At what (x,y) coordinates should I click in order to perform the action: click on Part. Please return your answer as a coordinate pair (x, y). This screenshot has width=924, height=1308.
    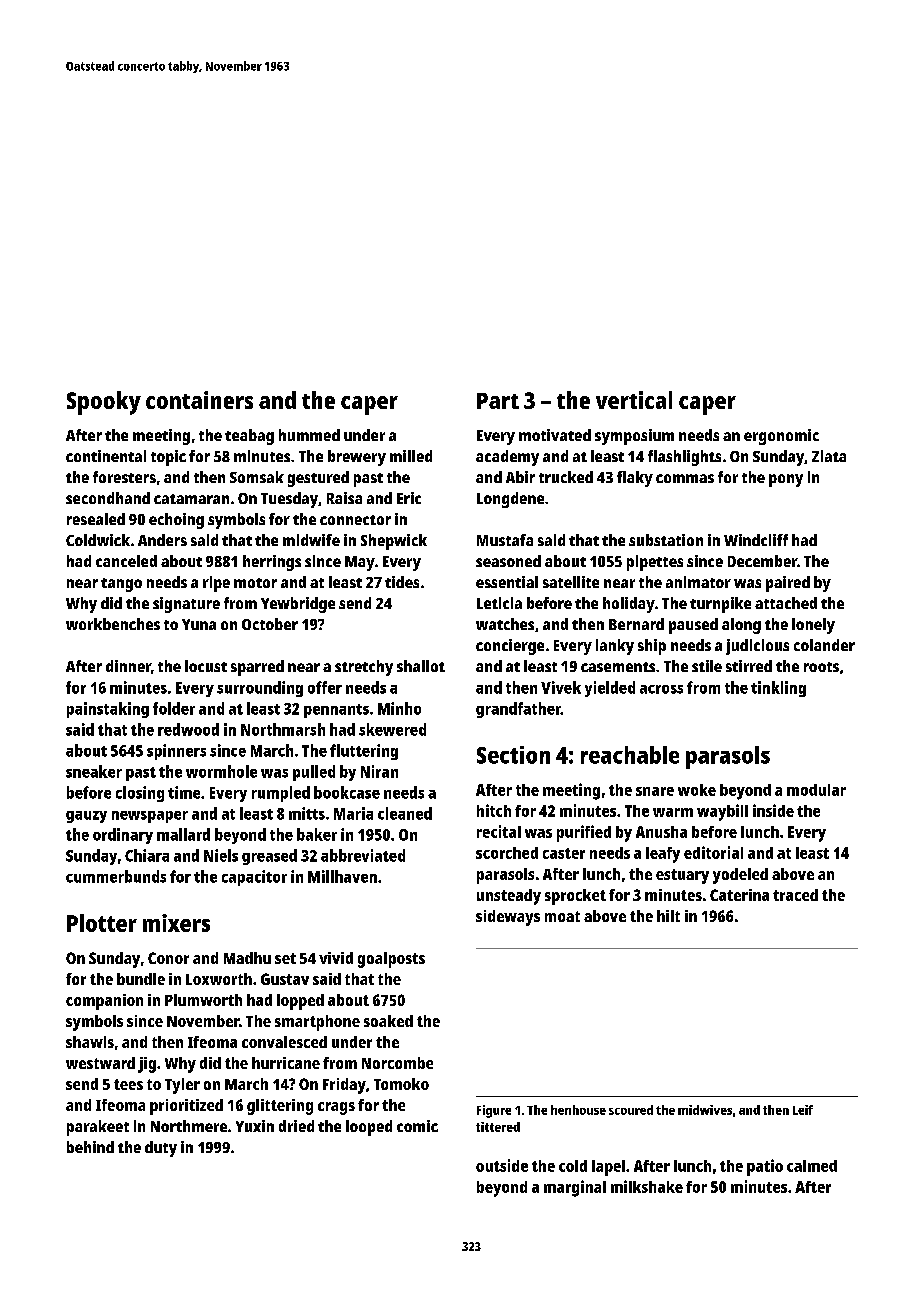
    Looking at the image, I should click on (498, 401).
